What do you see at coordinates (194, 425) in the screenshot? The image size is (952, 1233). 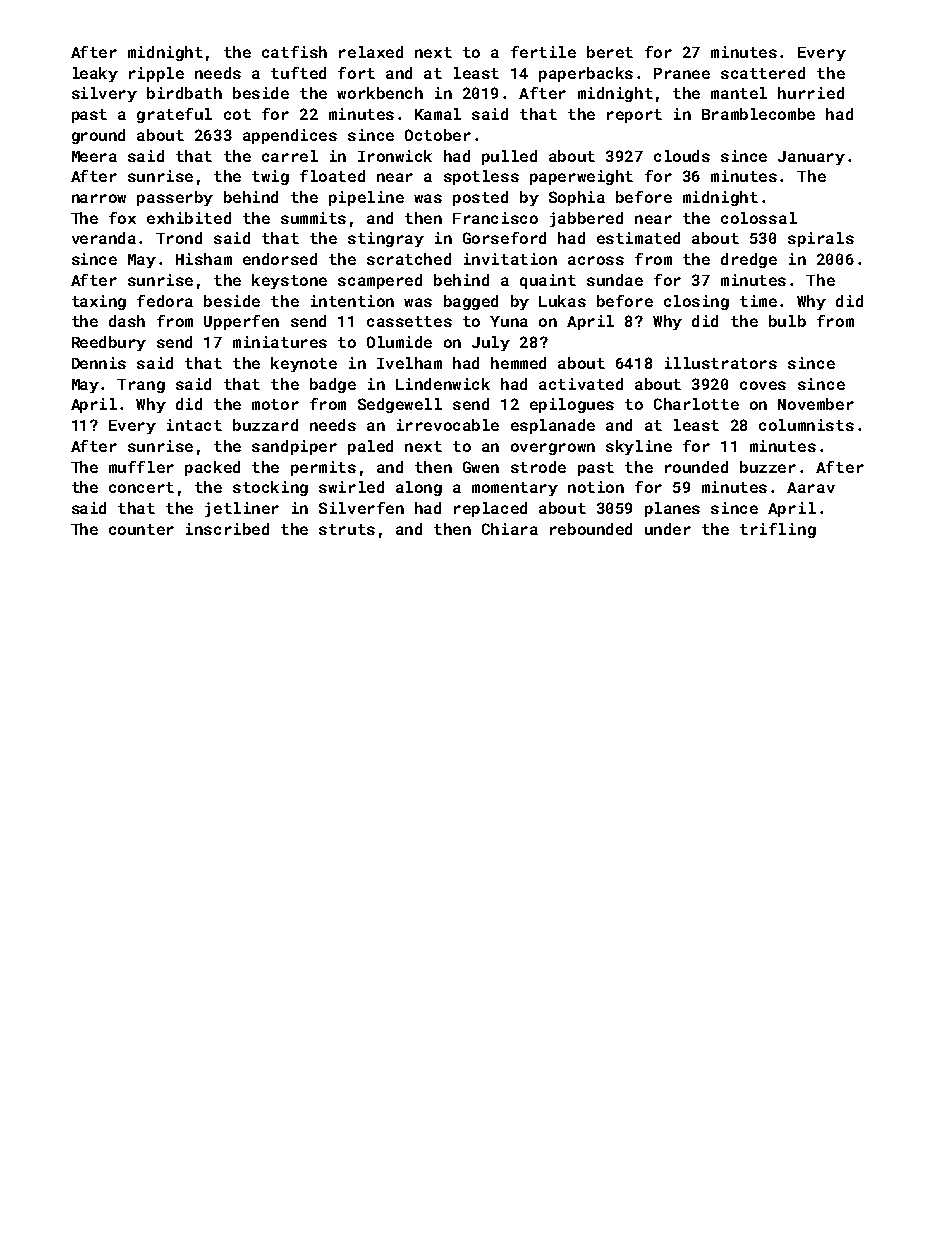 I see `intact` at bounding box center [194, 425].
